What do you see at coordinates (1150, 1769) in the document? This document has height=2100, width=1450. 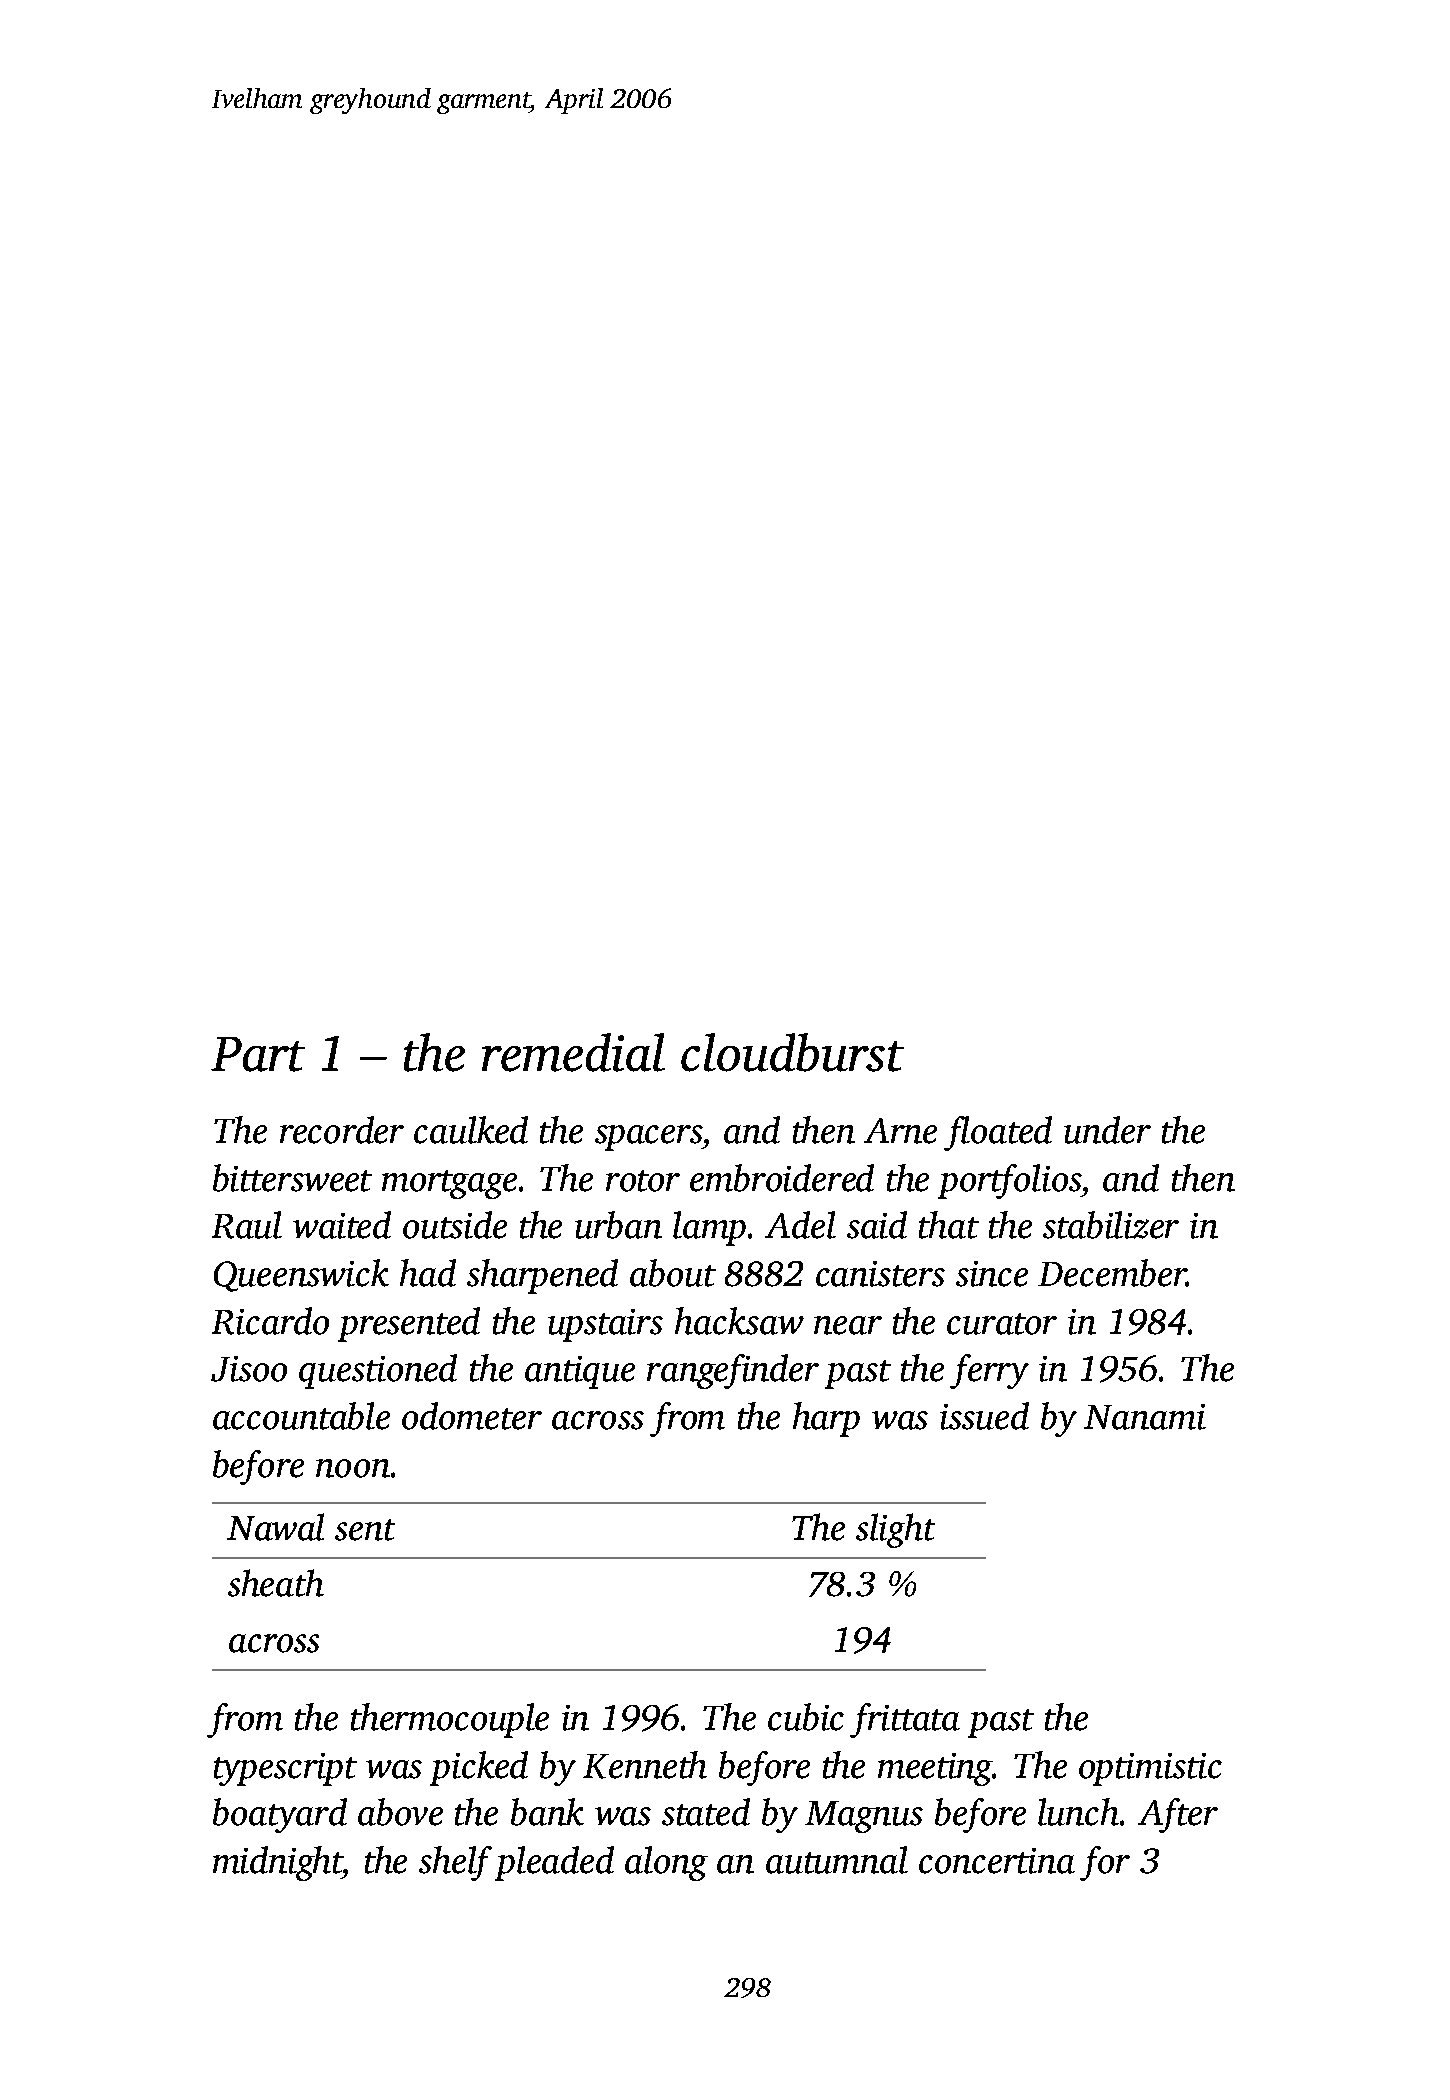 I see `optimistic` at bounding box center [1150, 1769].
